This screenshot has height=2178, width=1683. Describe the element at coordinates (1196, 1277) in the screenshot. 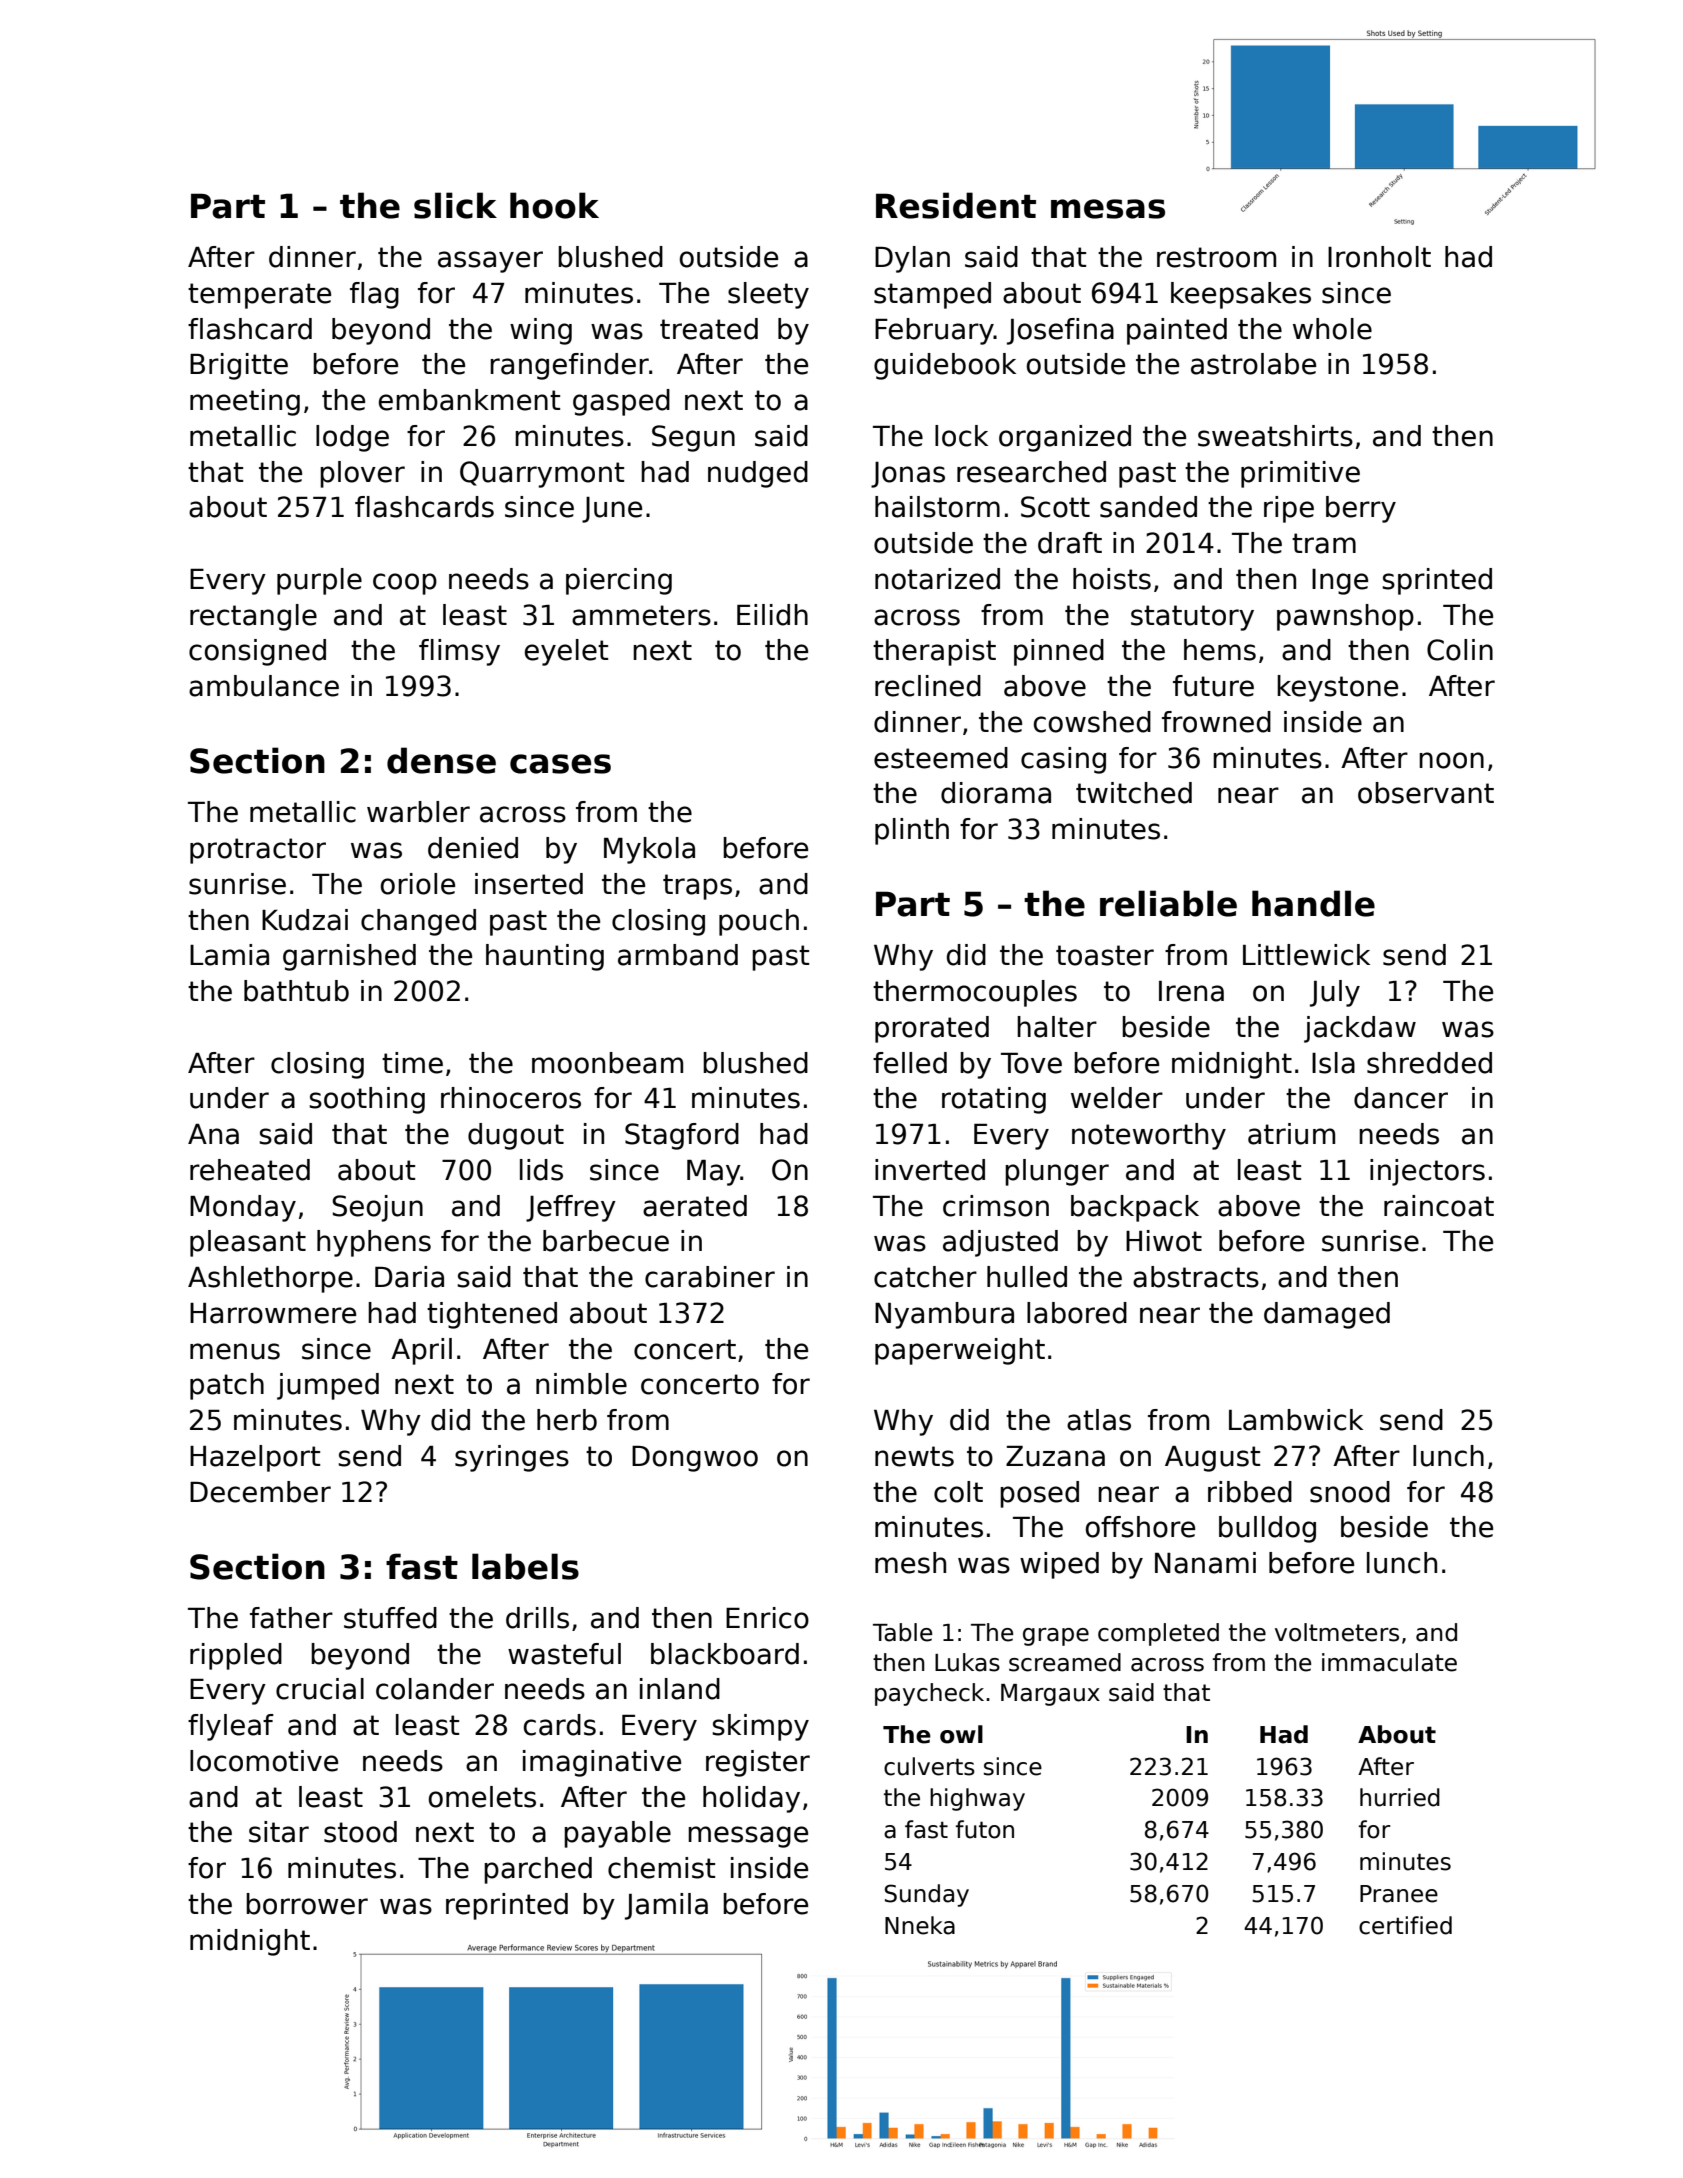

I see `abstracts` at that location.
